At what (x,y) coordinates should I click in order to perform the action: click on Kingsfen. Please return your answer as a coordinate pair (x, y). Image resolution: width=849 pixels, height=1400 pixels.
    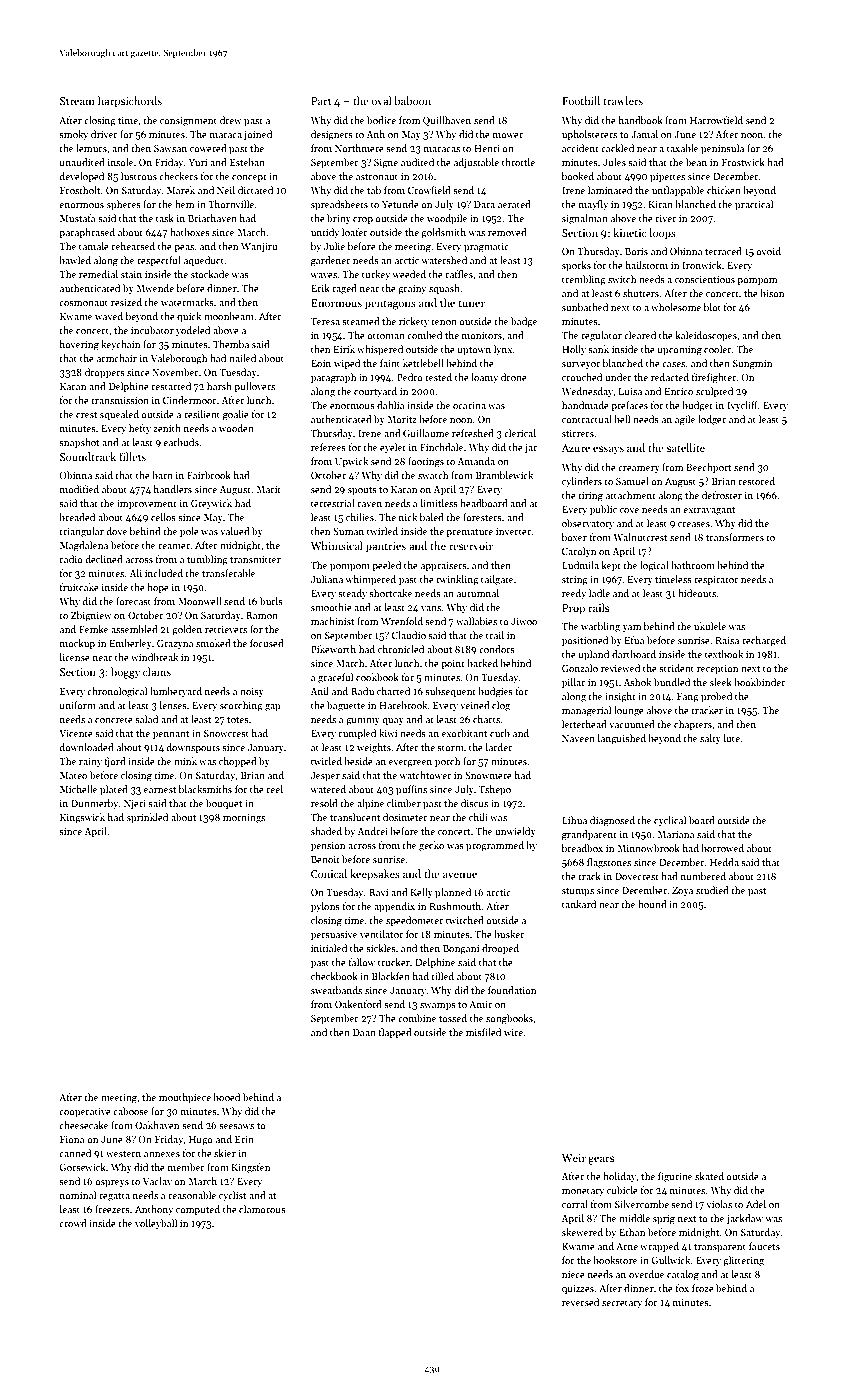
    Looking at the image, I should click on (251, 1168).
